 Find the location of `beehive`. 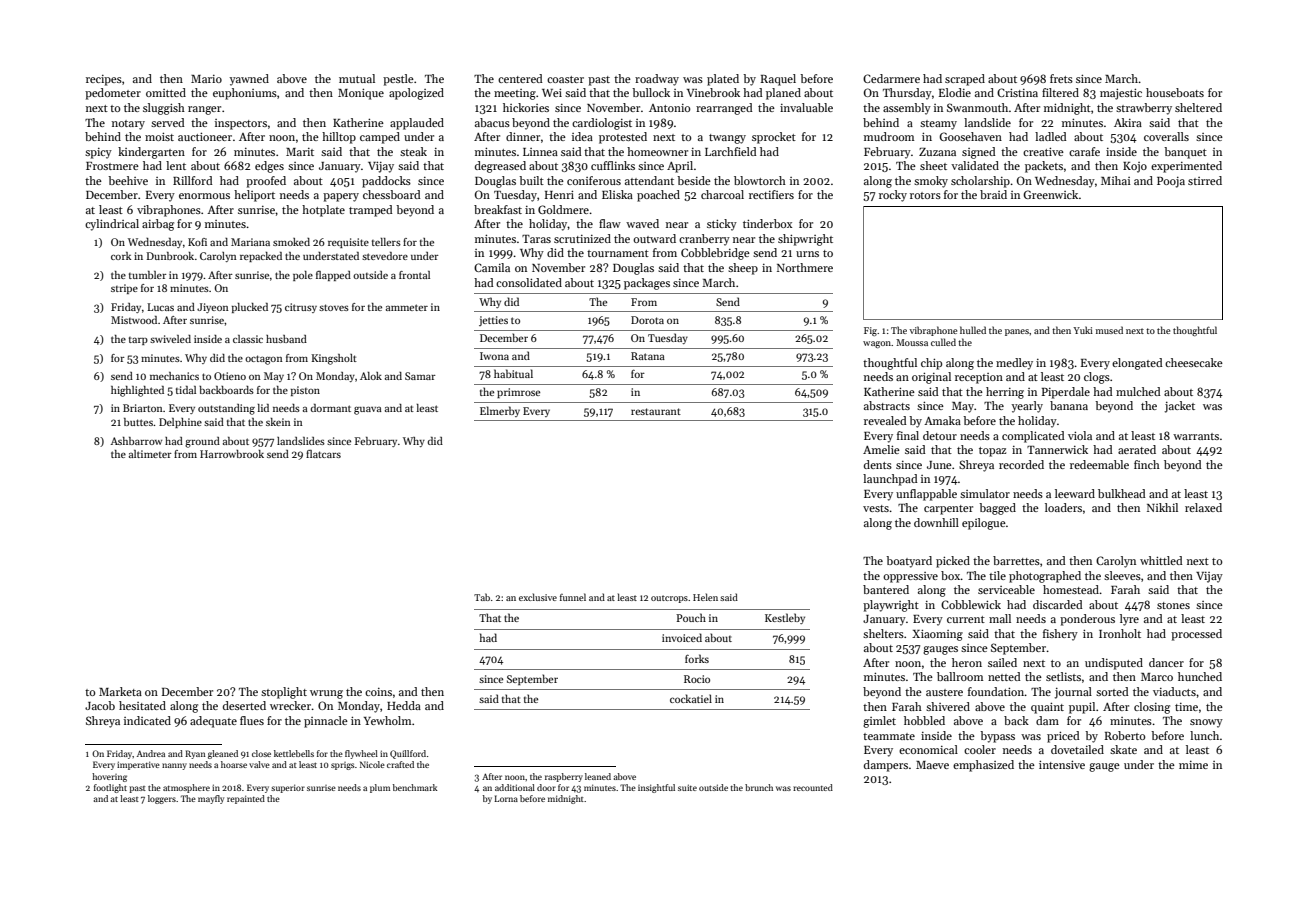

beehive is located at coordinates (128, 180).
